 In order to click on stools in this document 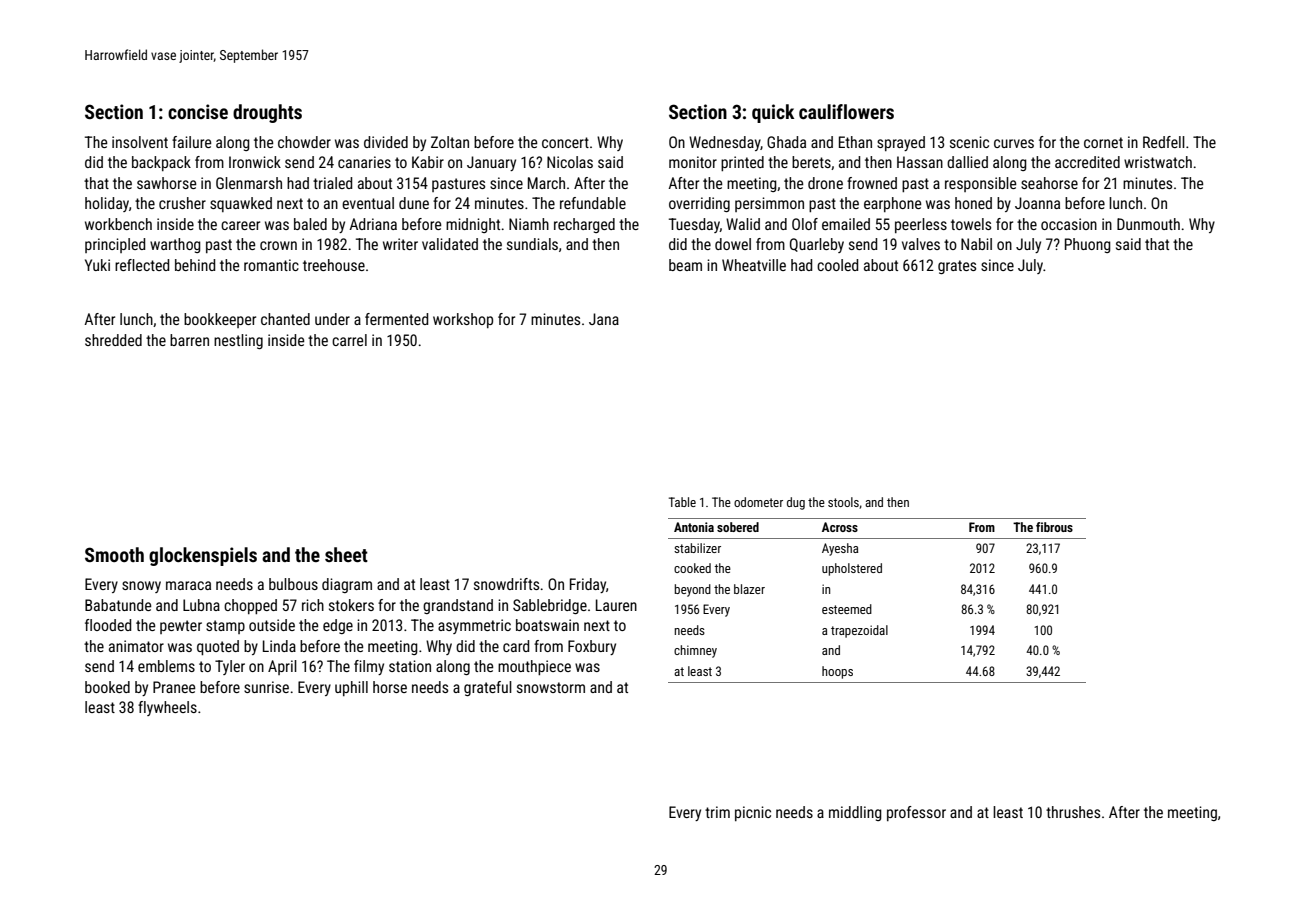, I will do `click(843, 502)`.
